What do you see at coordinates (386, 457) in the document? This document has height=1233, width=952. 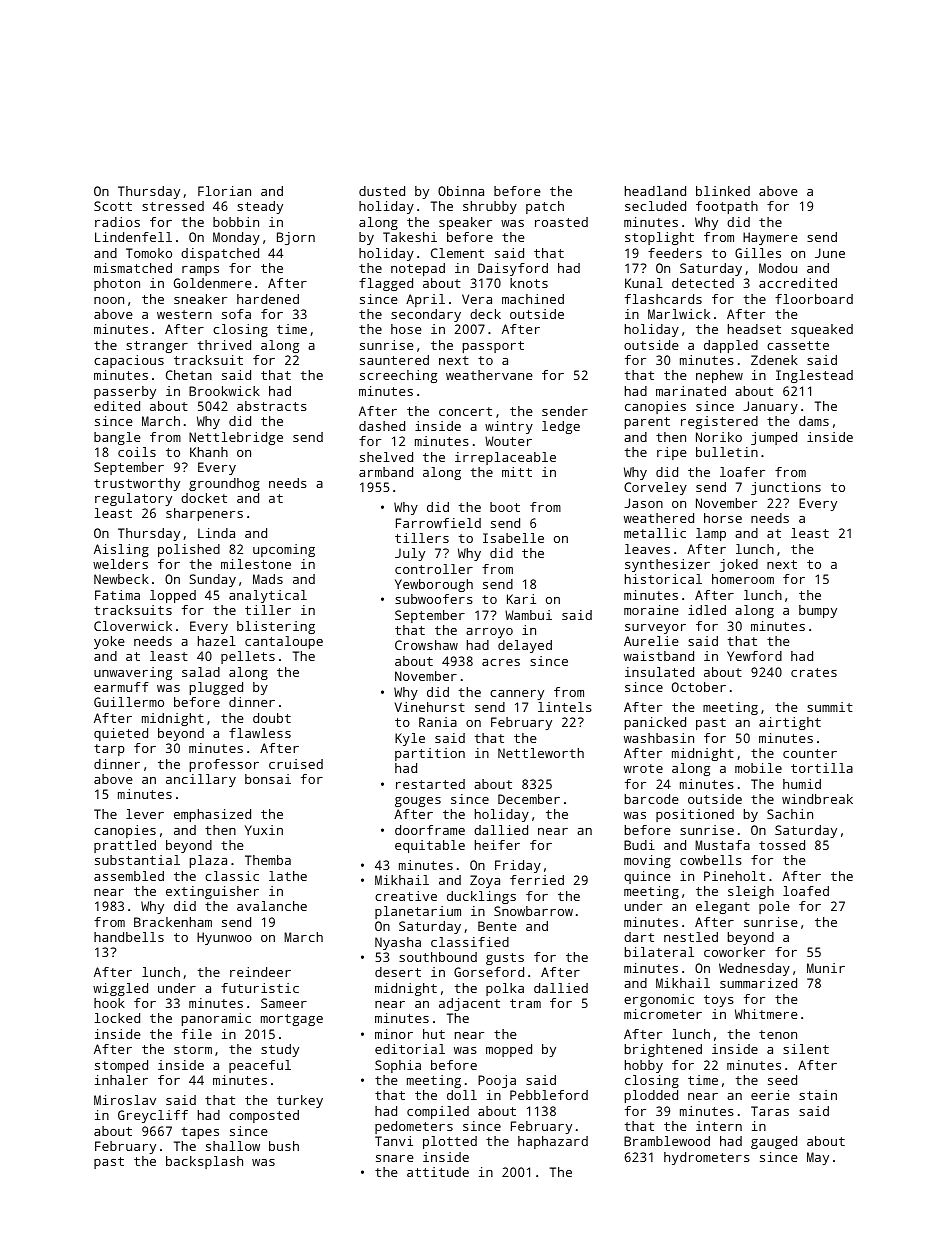 I see `shelved` at bounding box center [386, 457].
